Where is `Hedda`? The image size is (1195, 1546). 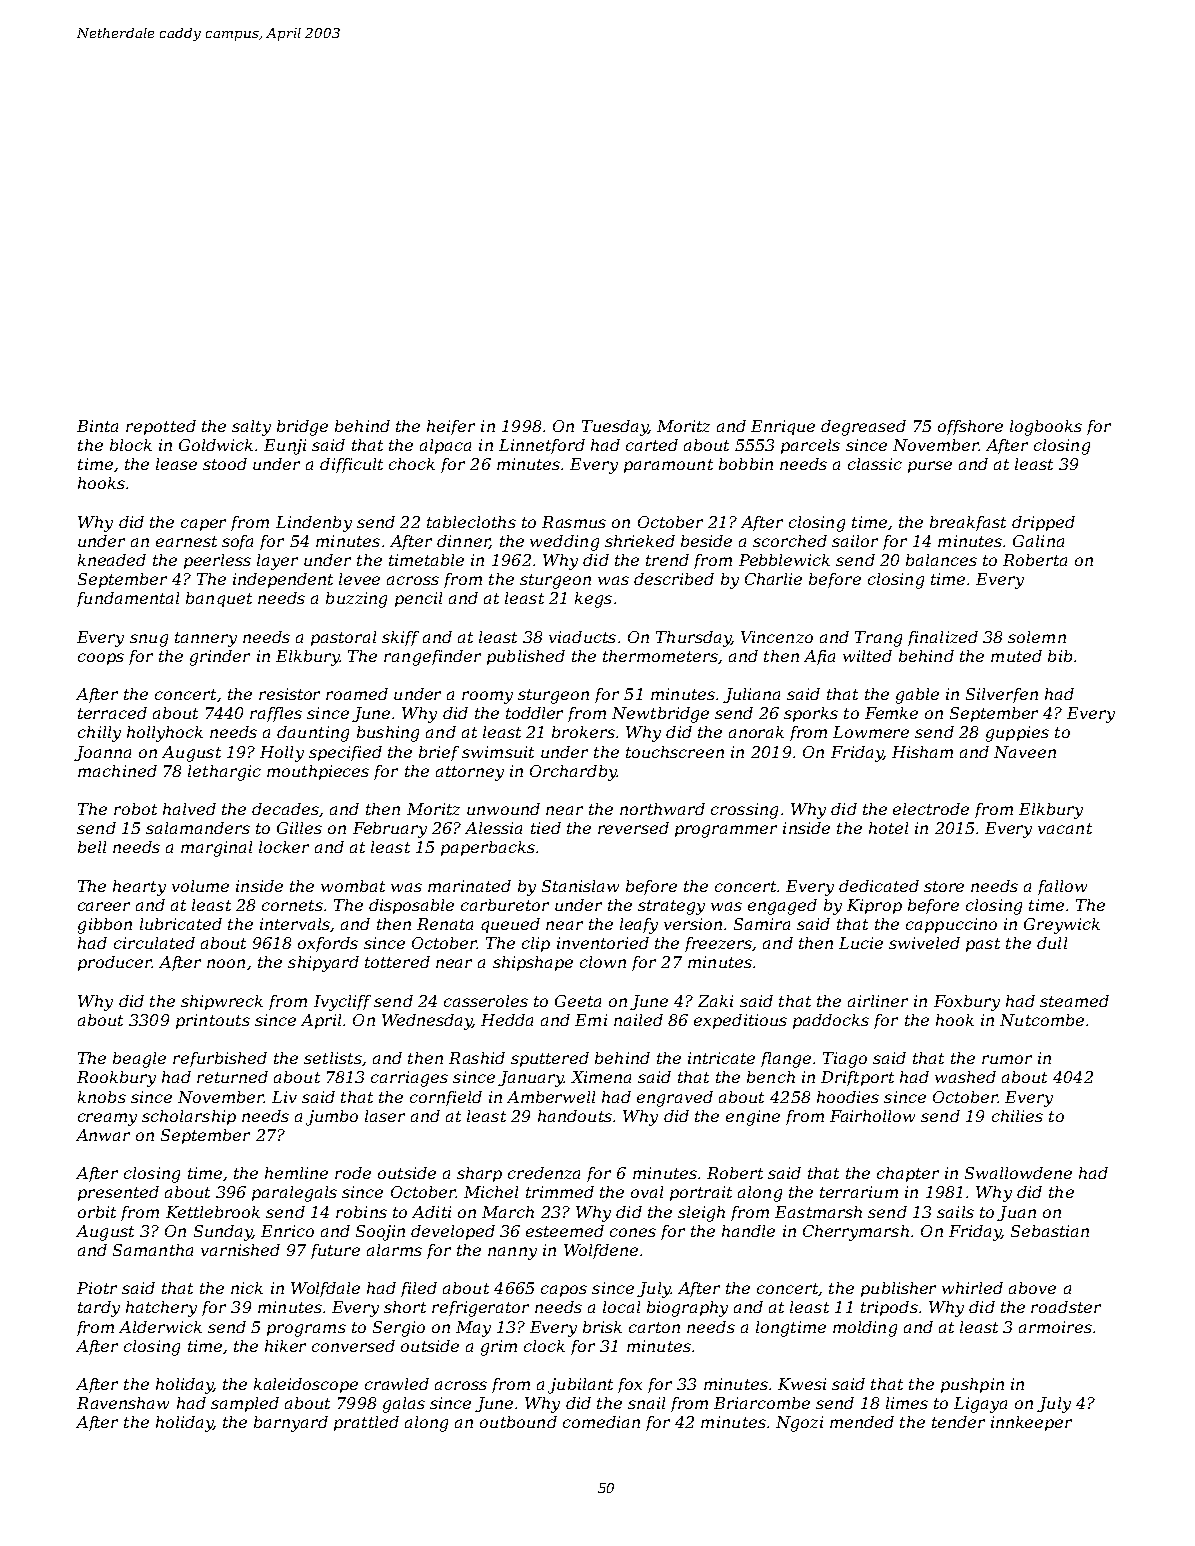 Hedda is located at coordinates (507, 1020).
